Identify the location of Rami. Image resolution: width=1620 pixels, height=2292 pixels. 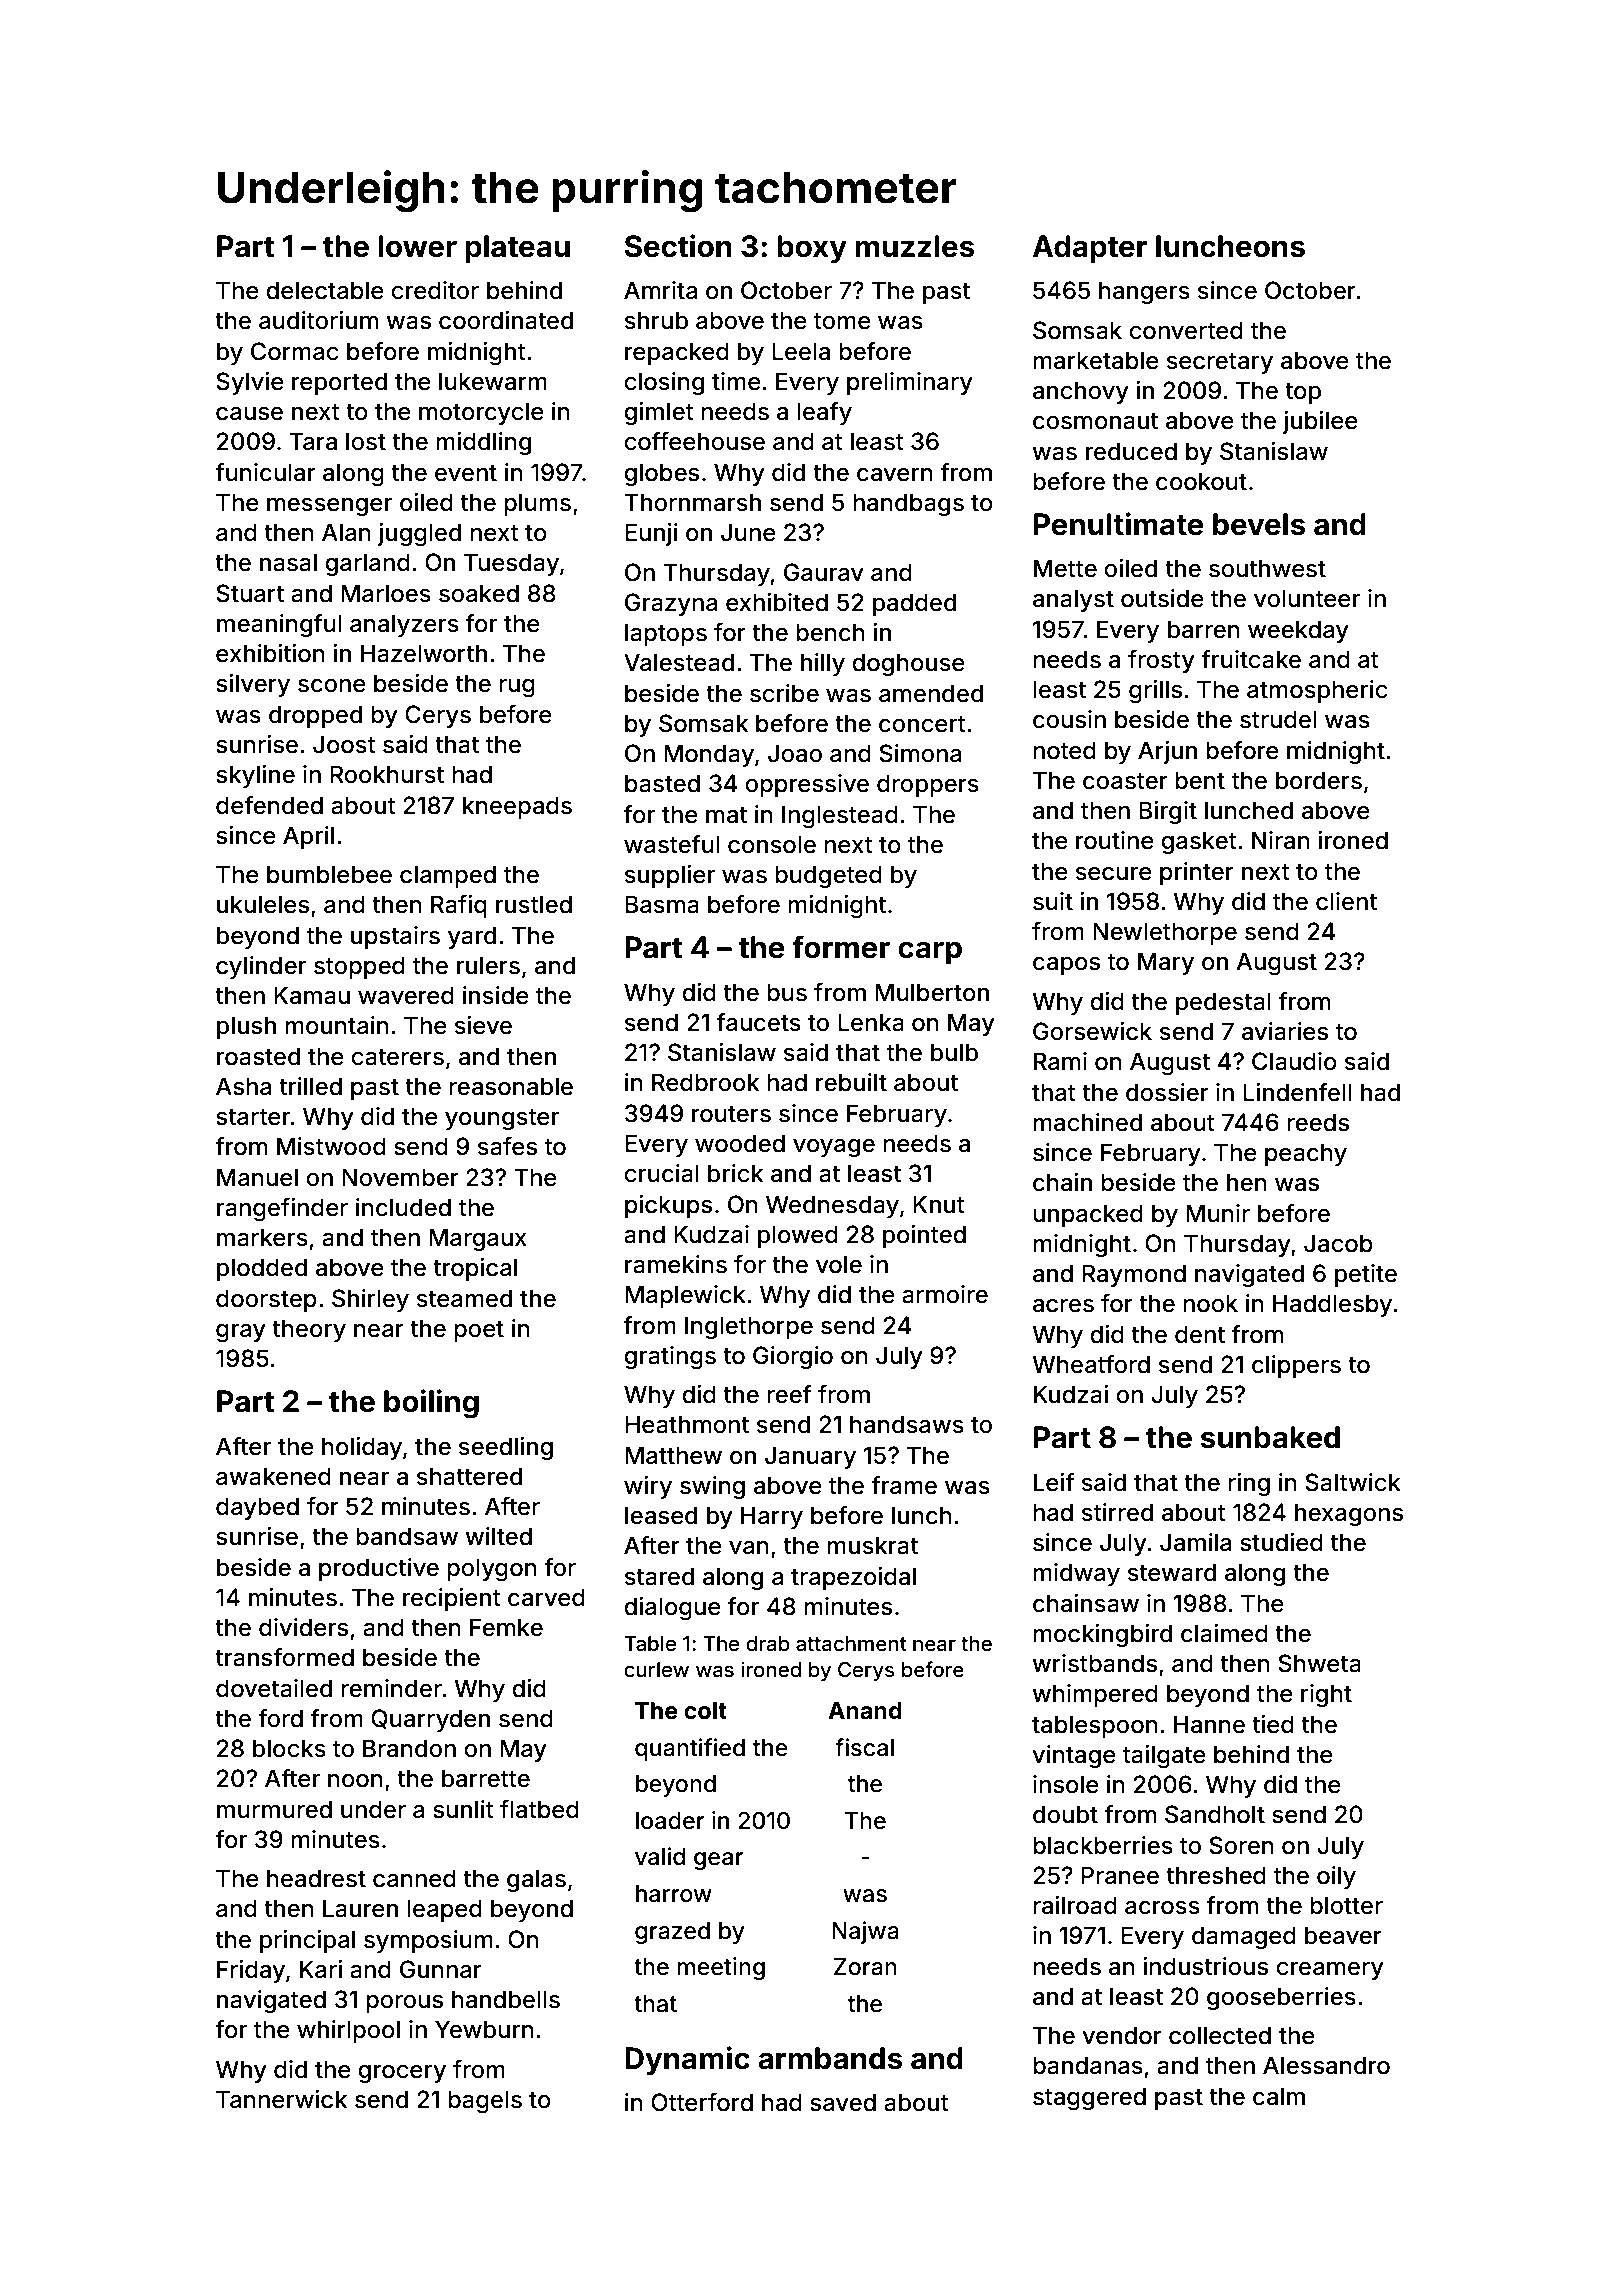
(1060, 1061).
